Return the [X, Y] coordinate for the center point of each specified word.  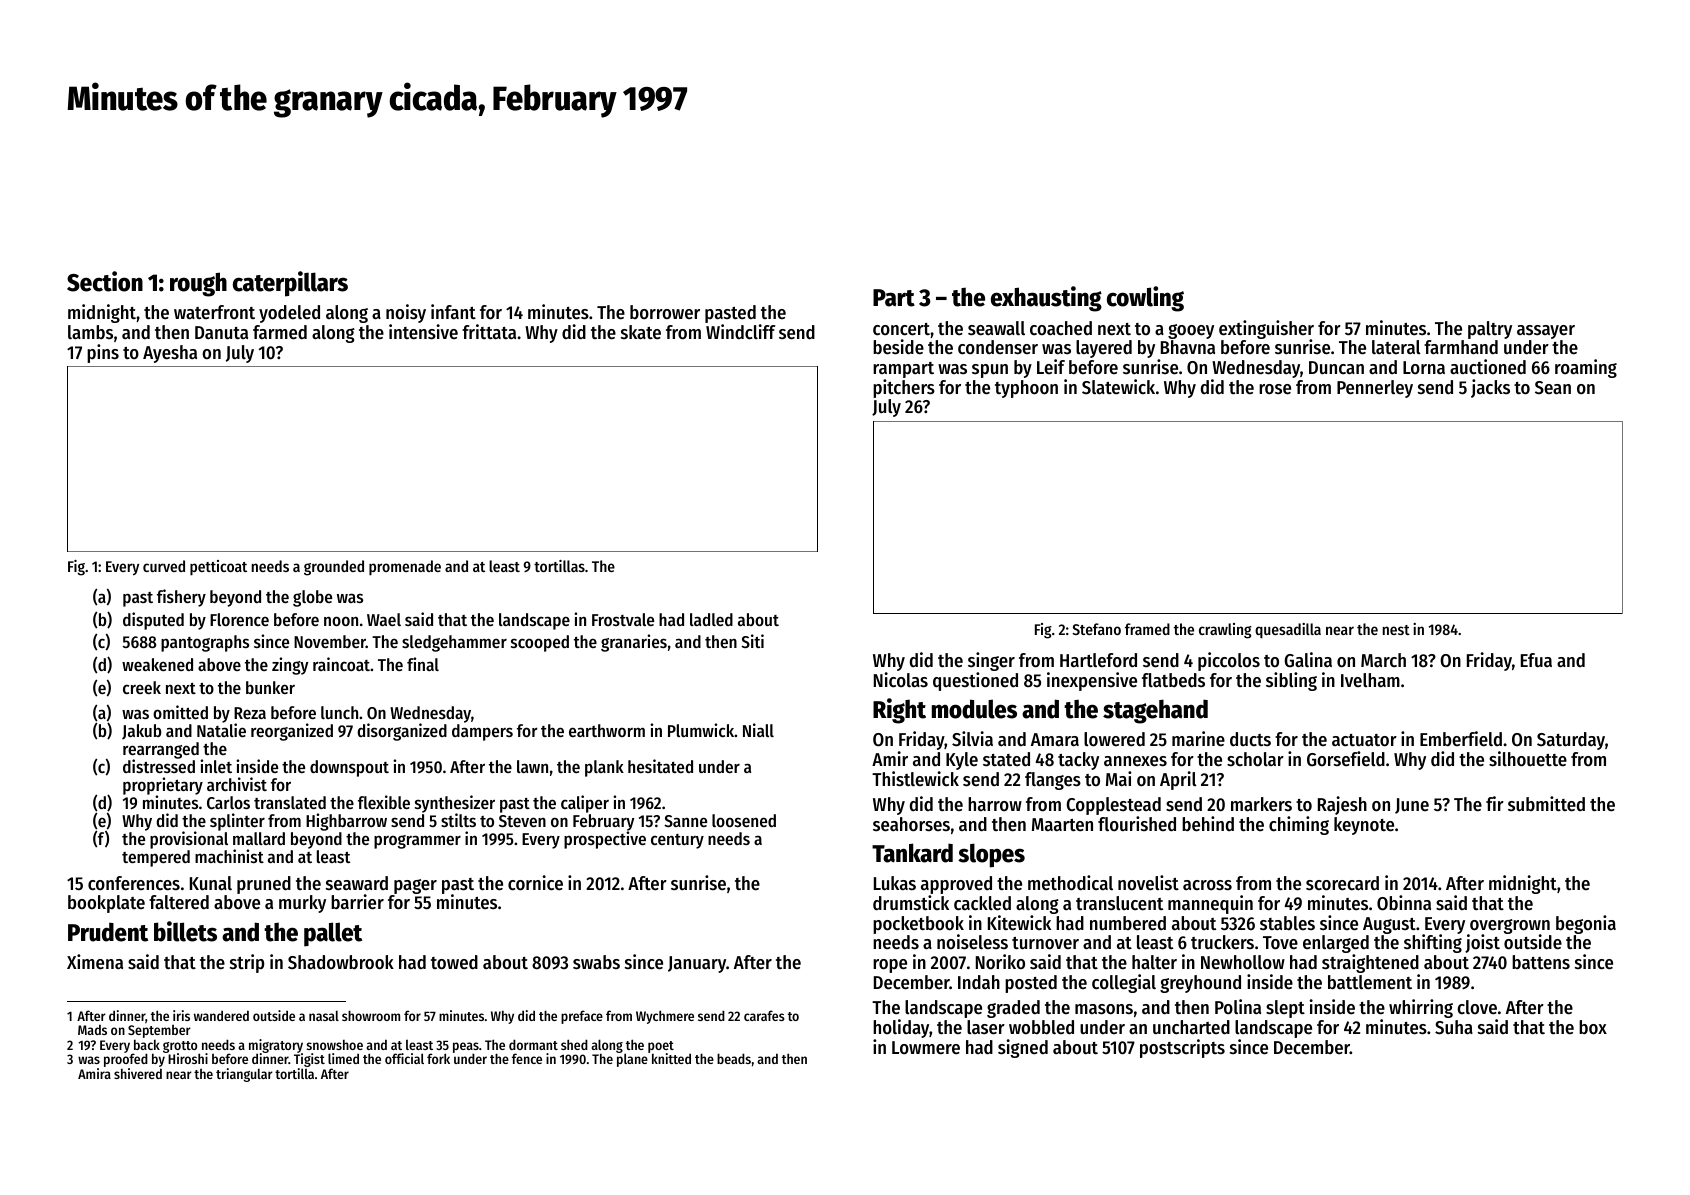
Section [105, 281]
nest [1396, 630]
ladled [711, 619]
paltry [1490, 330]
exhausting [1046, 299]
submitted [1546, 804]
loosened [744, 820]
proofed [126, 1060]
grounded [334, 568]
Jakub [141, 732]
